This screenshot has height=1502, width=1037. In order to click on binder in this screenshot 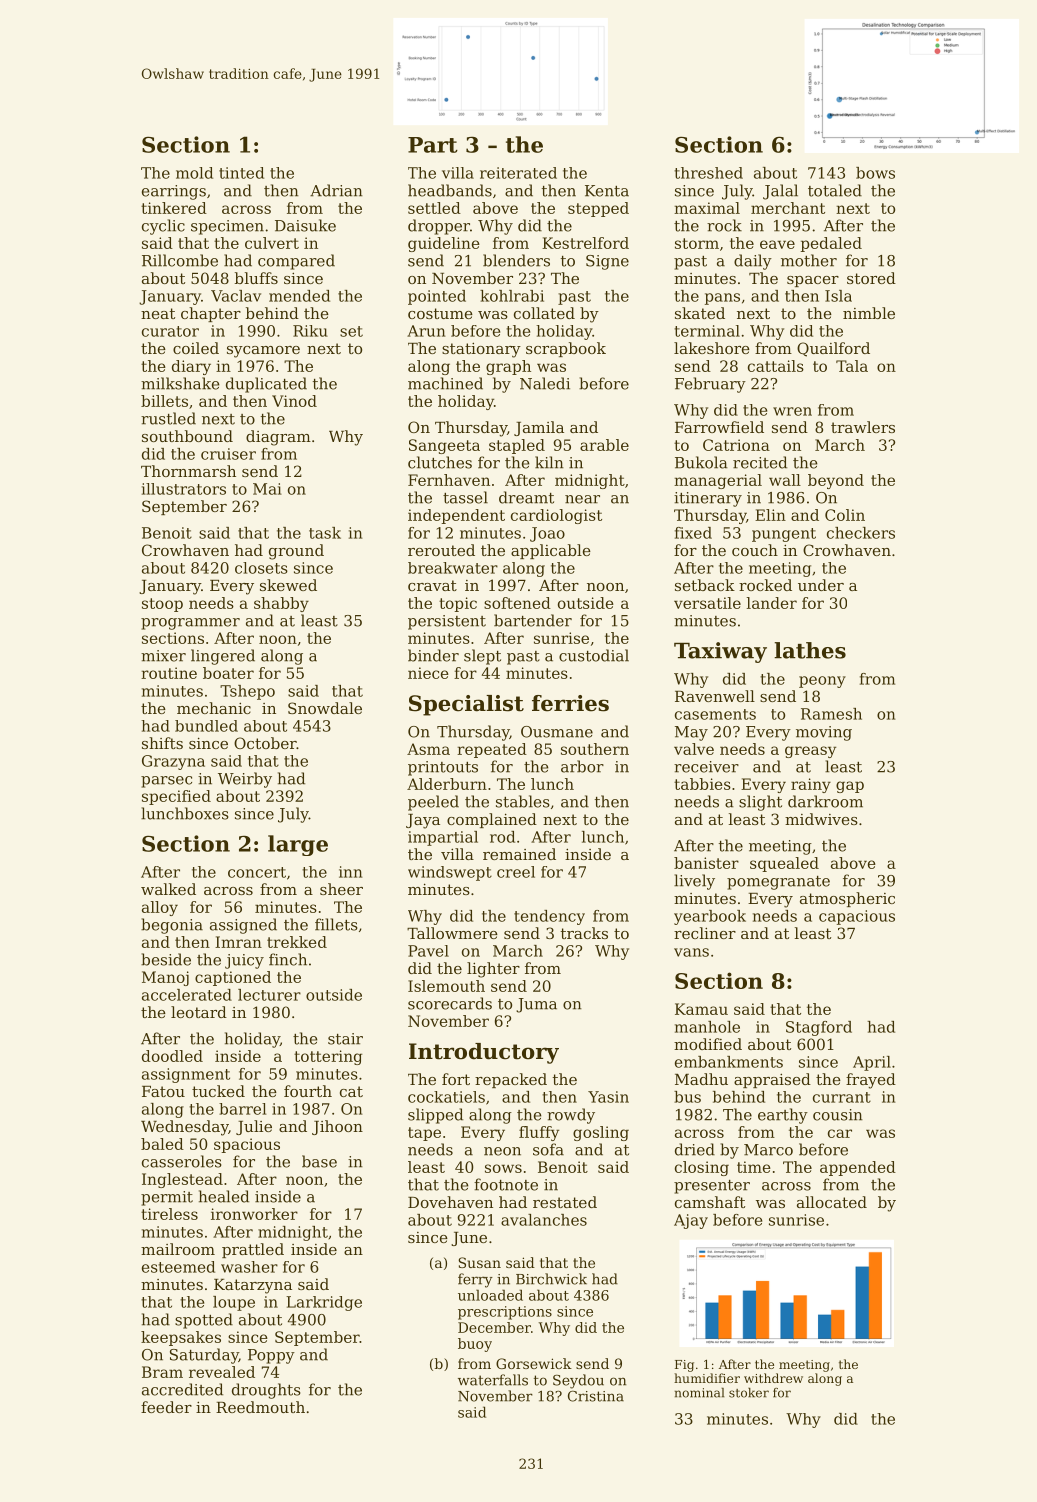, I will do `click(433, 655)`.
